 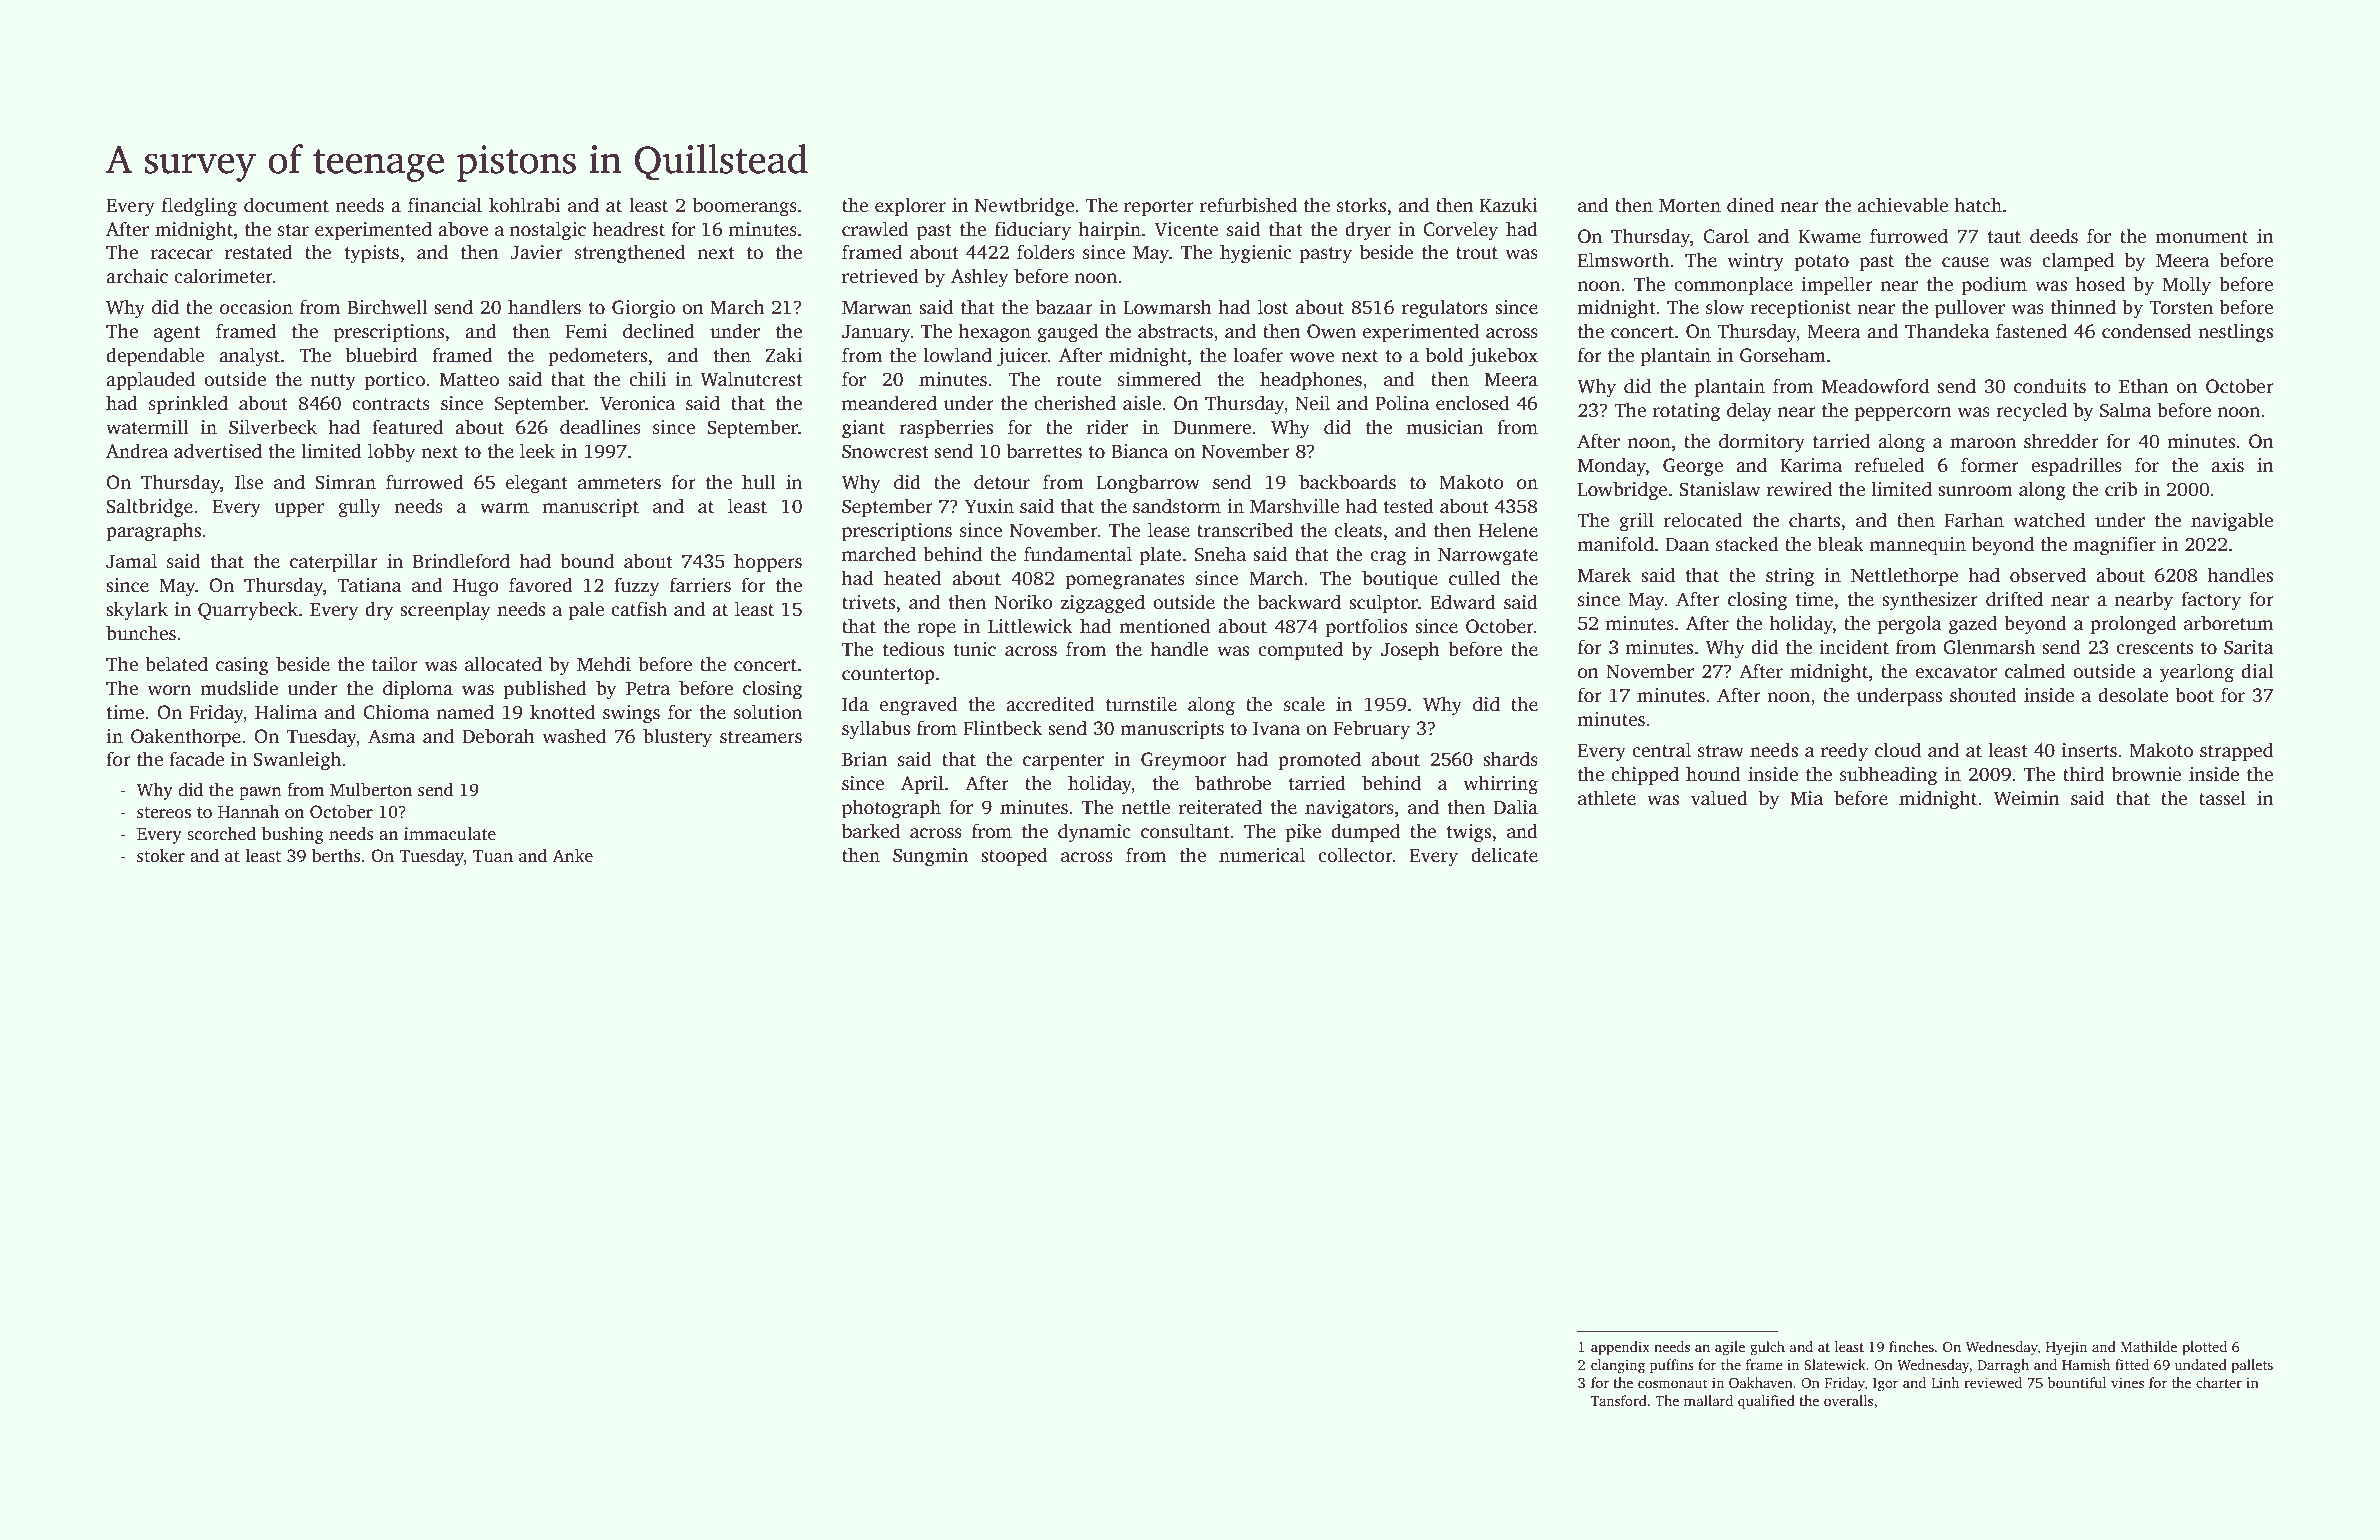 What do you see at coordinates (930, 857) in the image?
I see `Sungmin` at bounding box center [930, 857].
